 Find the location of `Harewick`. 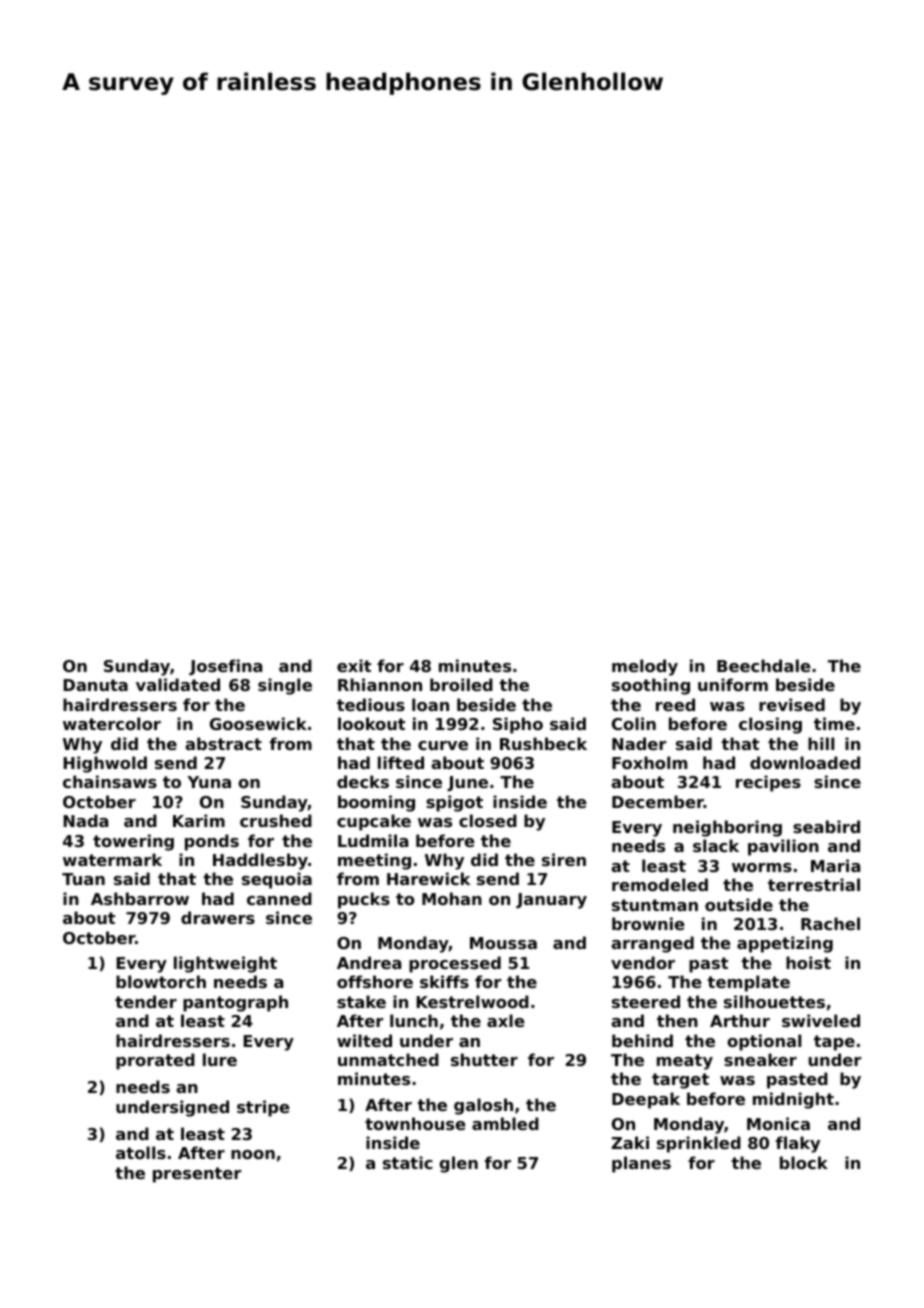

Harewick is located at coordinates (428, 878).
